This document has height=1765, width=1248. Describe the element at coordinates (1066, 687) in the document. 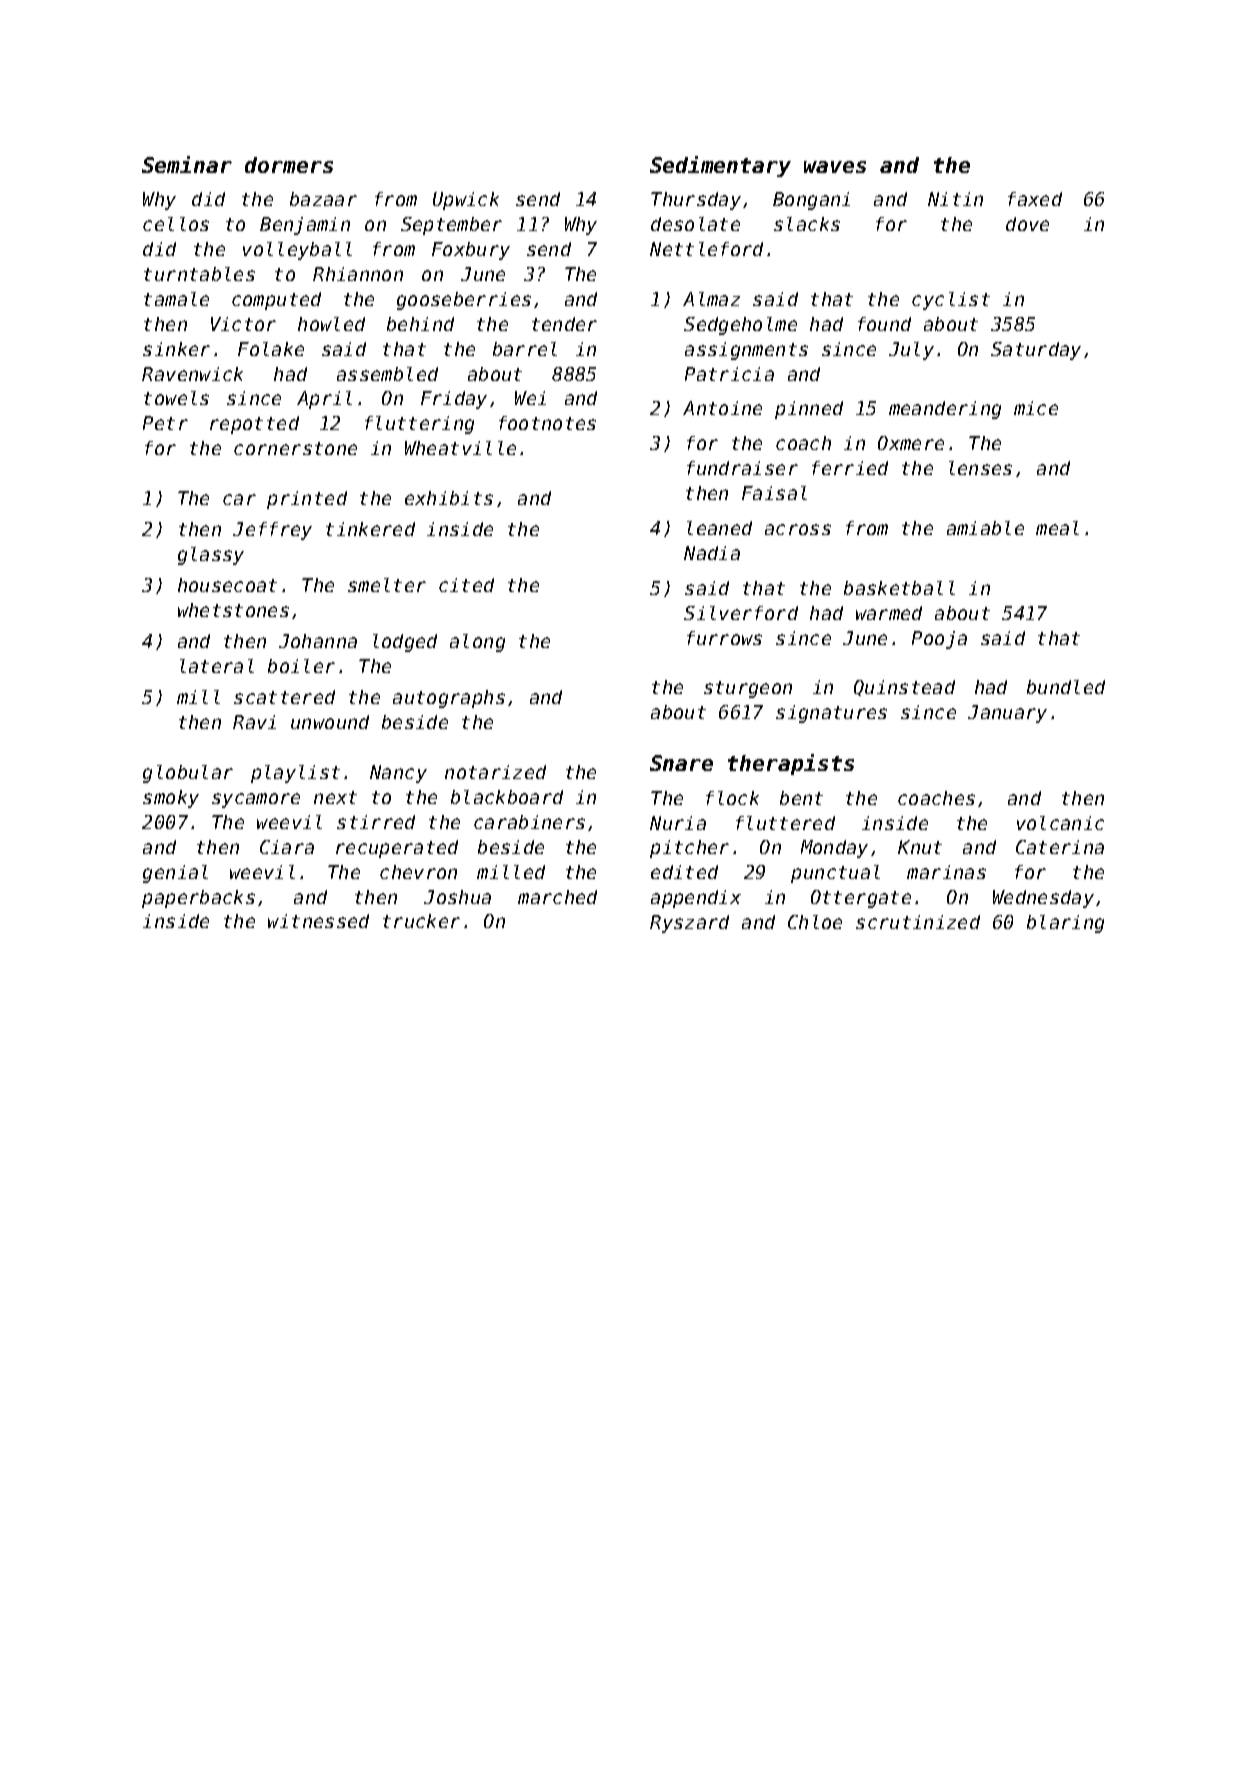

I see `bundled` at that location.
